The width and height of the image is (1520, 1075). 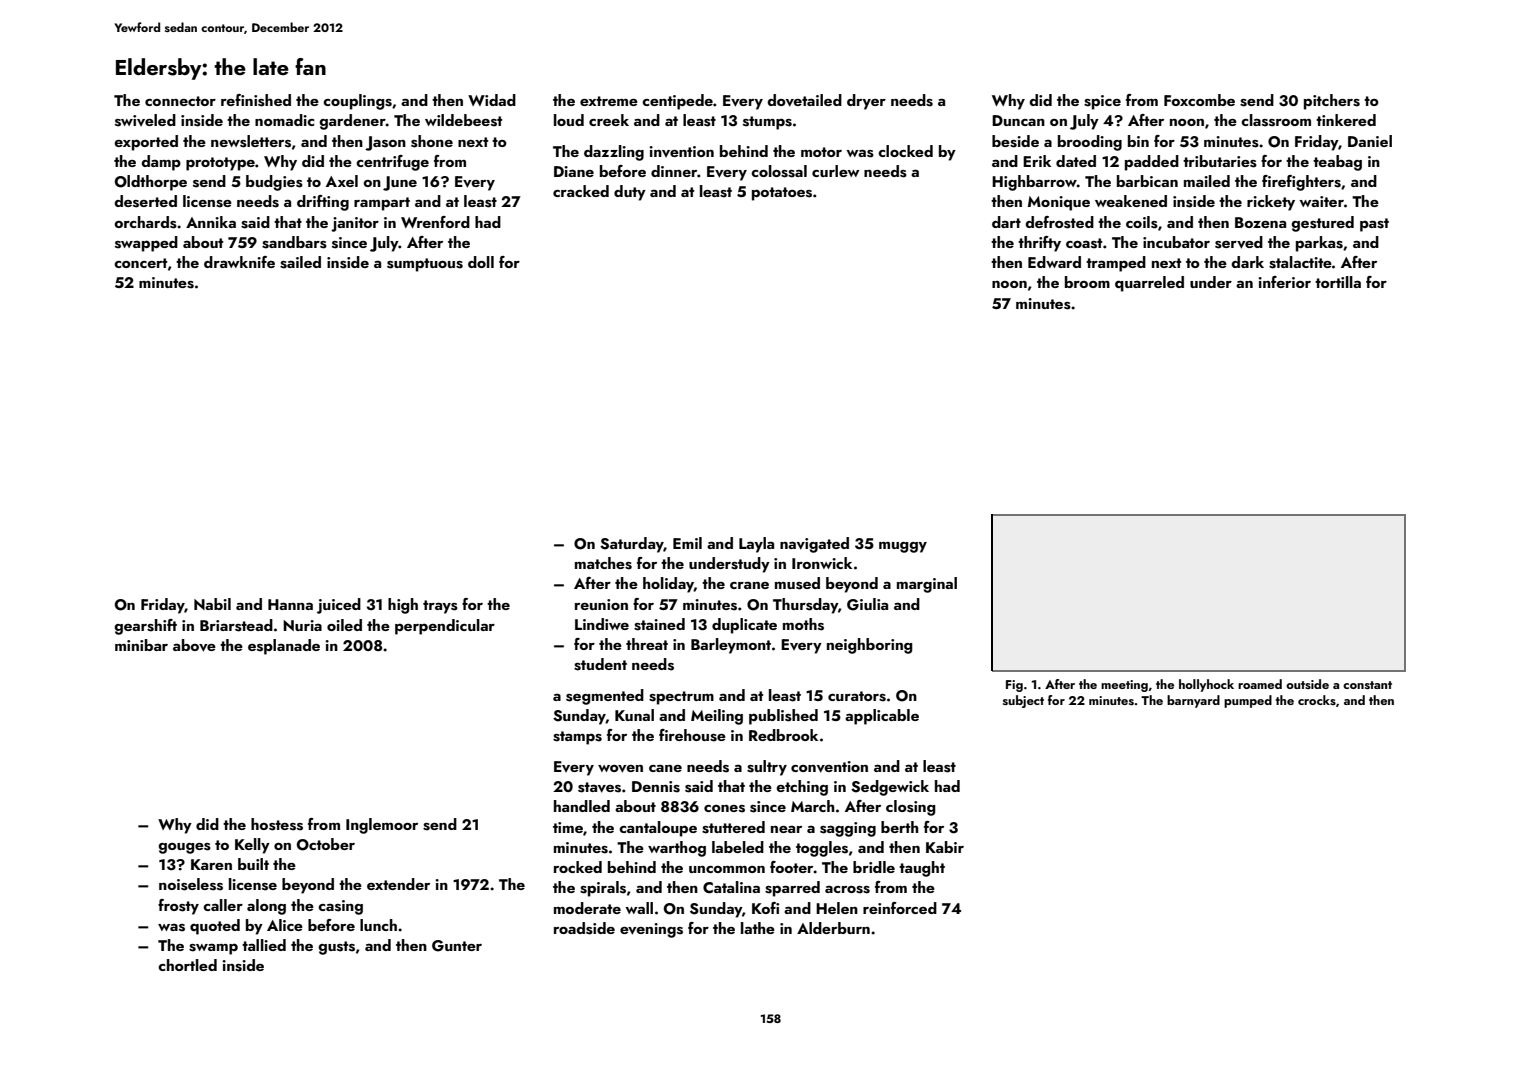 What do you see at coordinates (236, 625) in the image?
I see `Briarstead` at bounding box center [236, 625].
